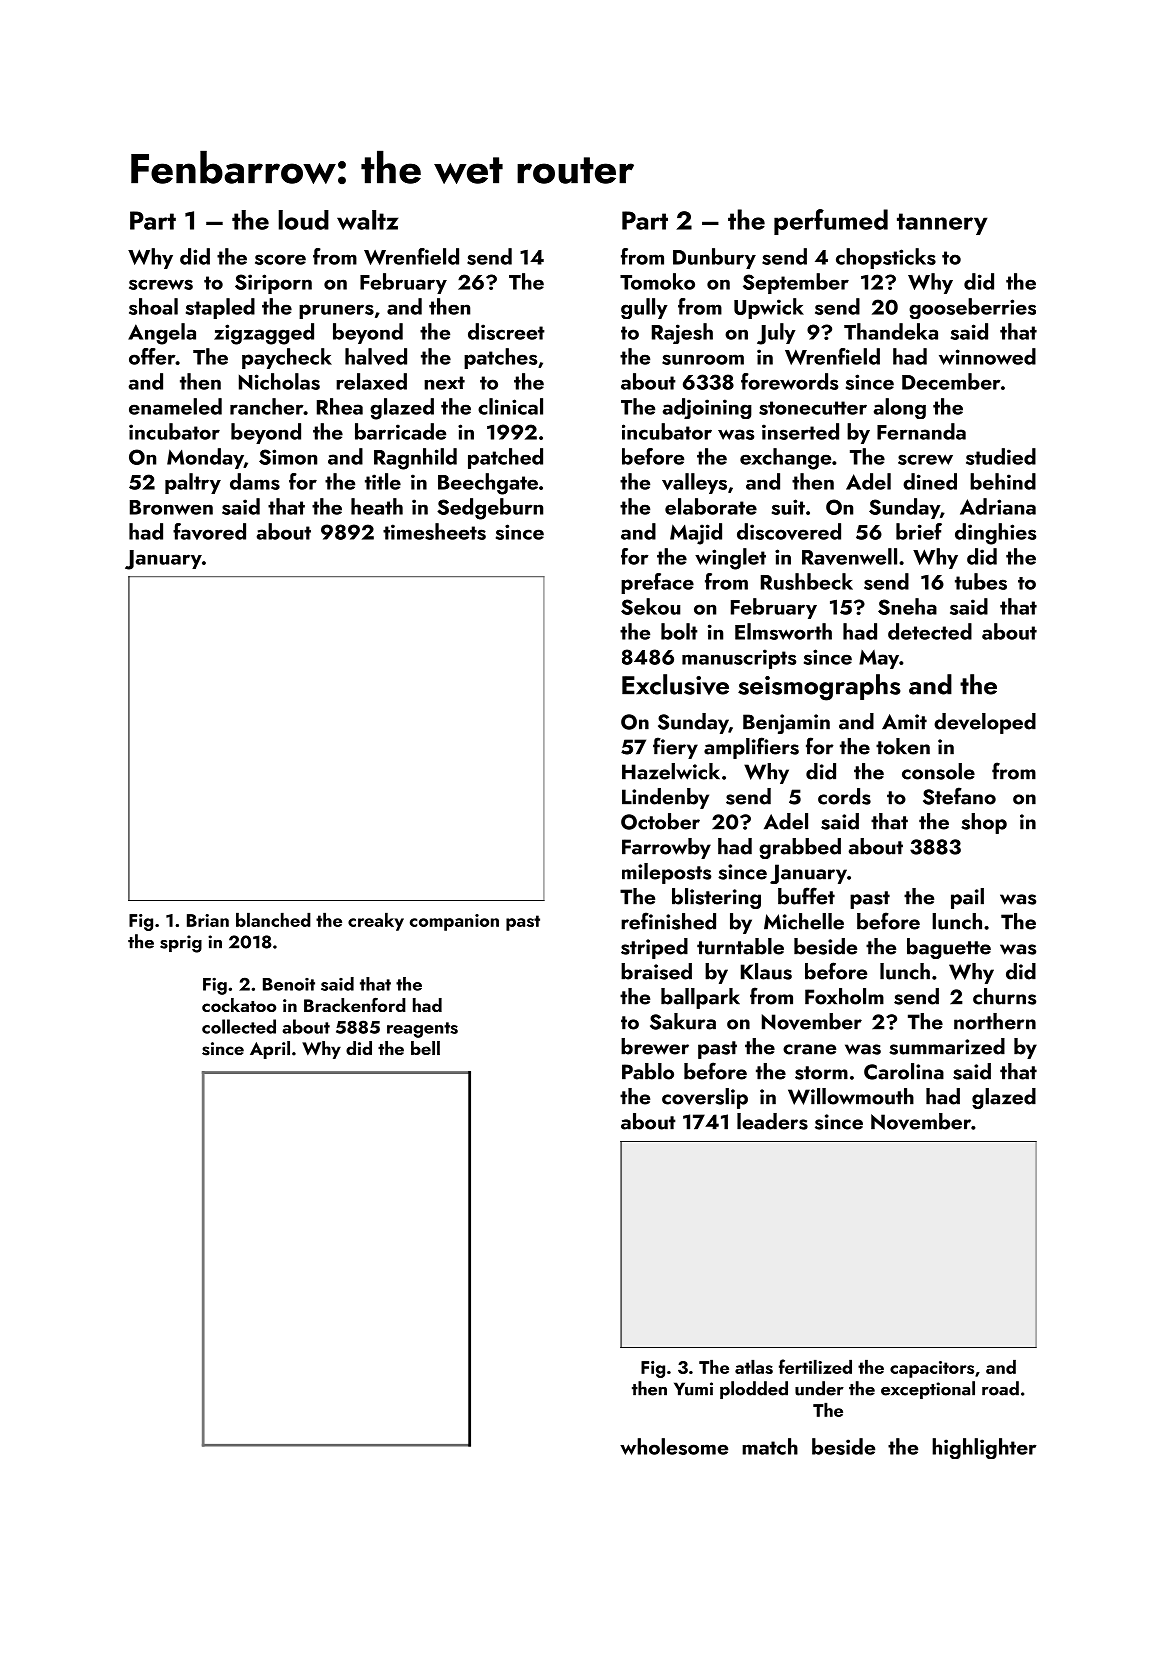  Describe the element at coordinates (967, 898) in the document. I see `pail` at that location.
